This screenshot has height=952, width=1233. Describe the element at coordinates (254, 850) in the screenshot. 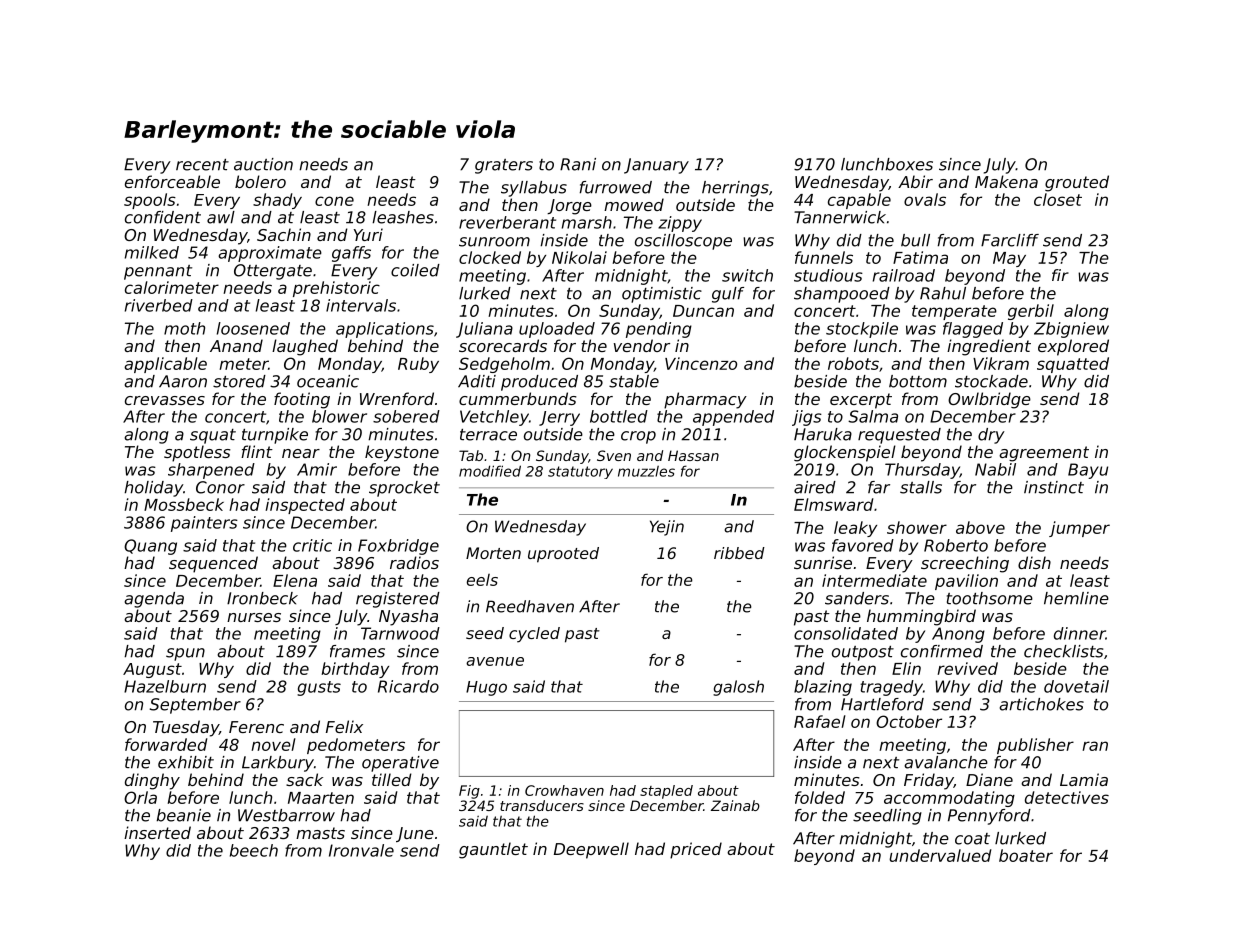

I see `beech` at that location.
